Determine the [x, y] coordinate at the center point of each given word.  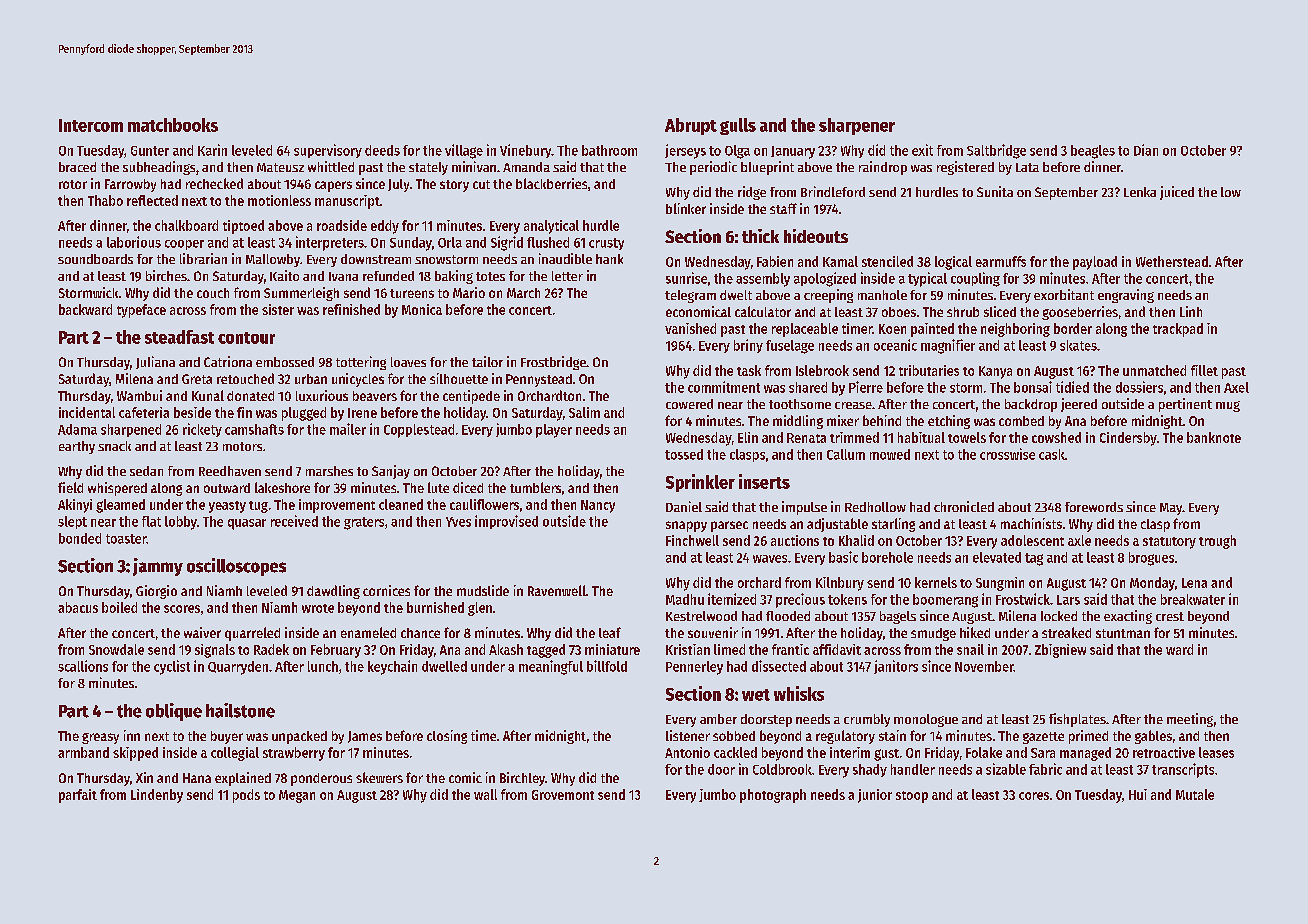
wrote [318, 608]
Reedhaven [230, 471]
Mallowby [273, 260]
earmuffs [1001, 261]
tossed [684, 454]
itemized [732, 599]
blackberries [551, 183]
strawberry [294, 754]
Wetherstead [1172, 261]
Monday [1152, 584]
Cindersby [1128, 439]
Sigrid [507, 243]
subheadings [159, 168]
